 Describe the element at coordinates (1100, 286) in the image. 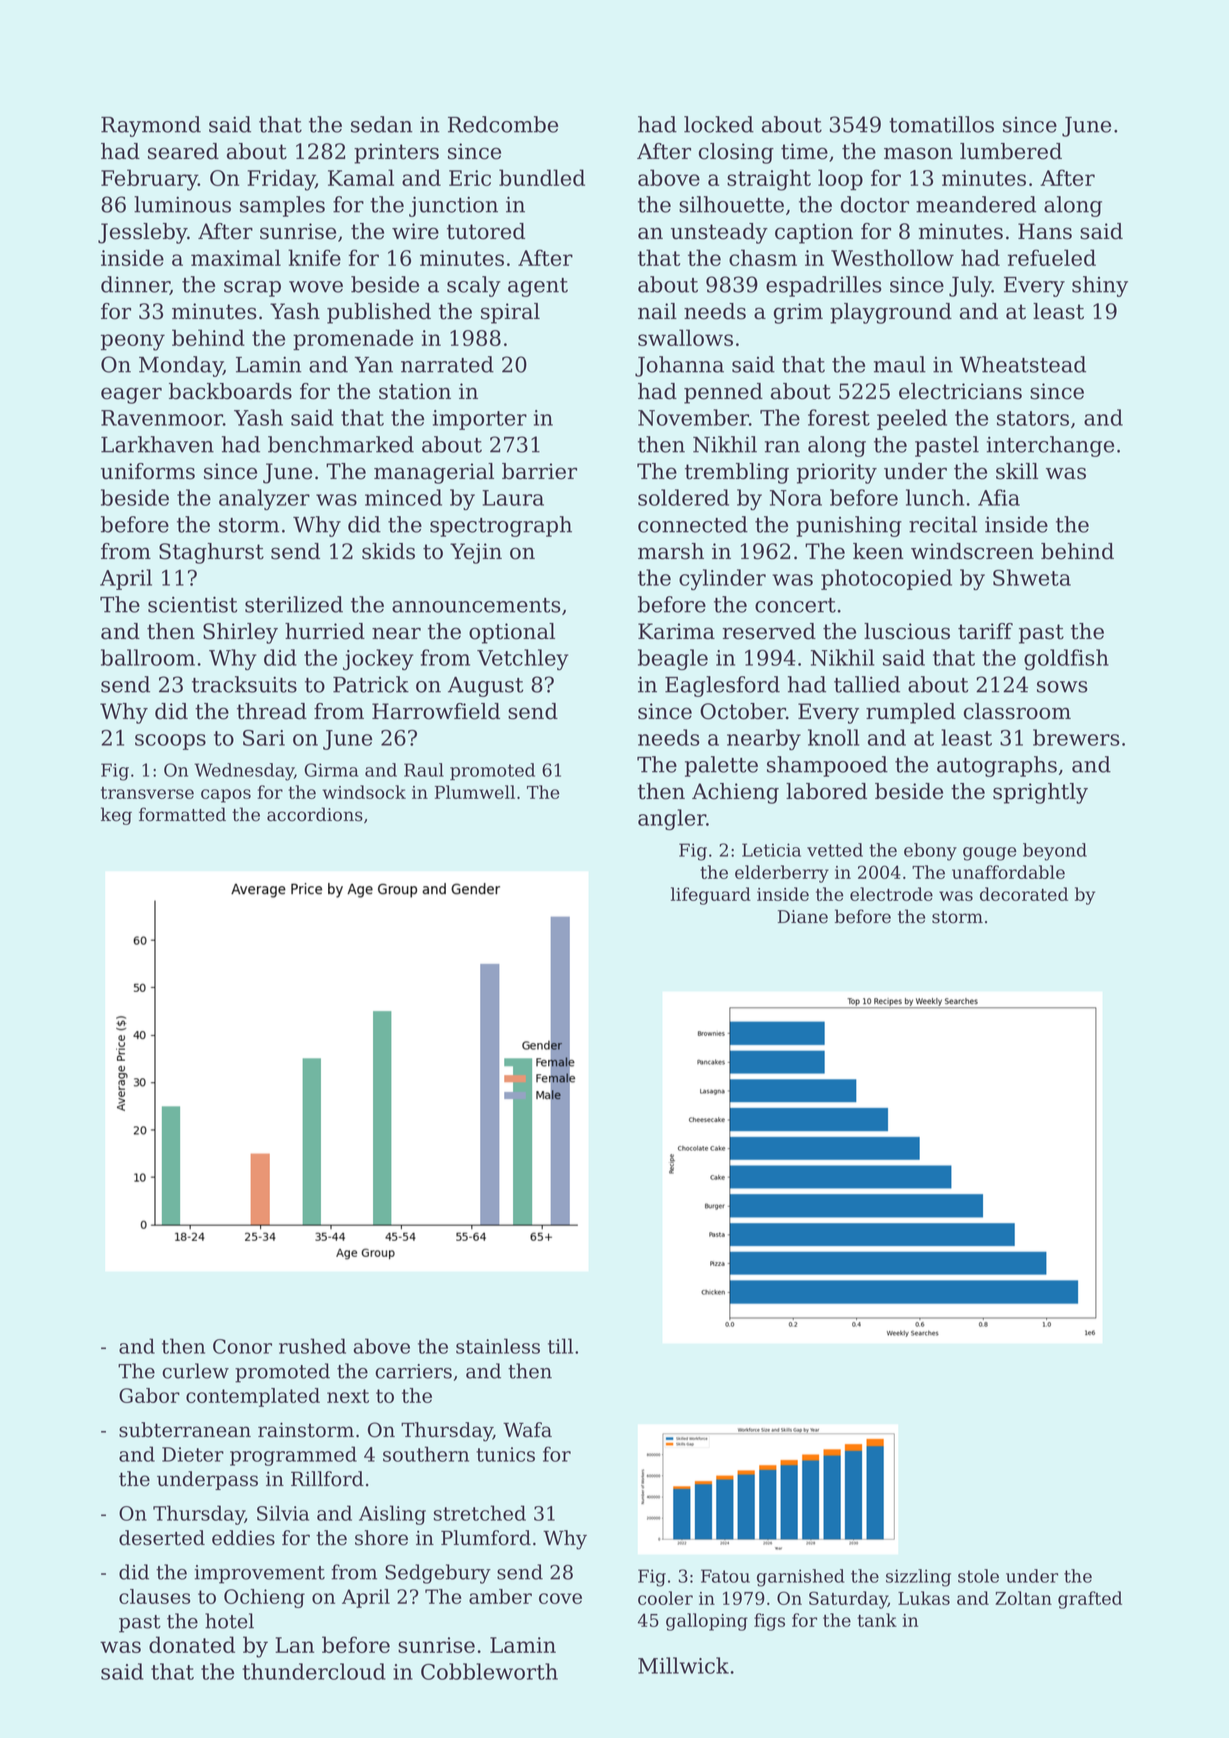

I see `shiny` at that location.
